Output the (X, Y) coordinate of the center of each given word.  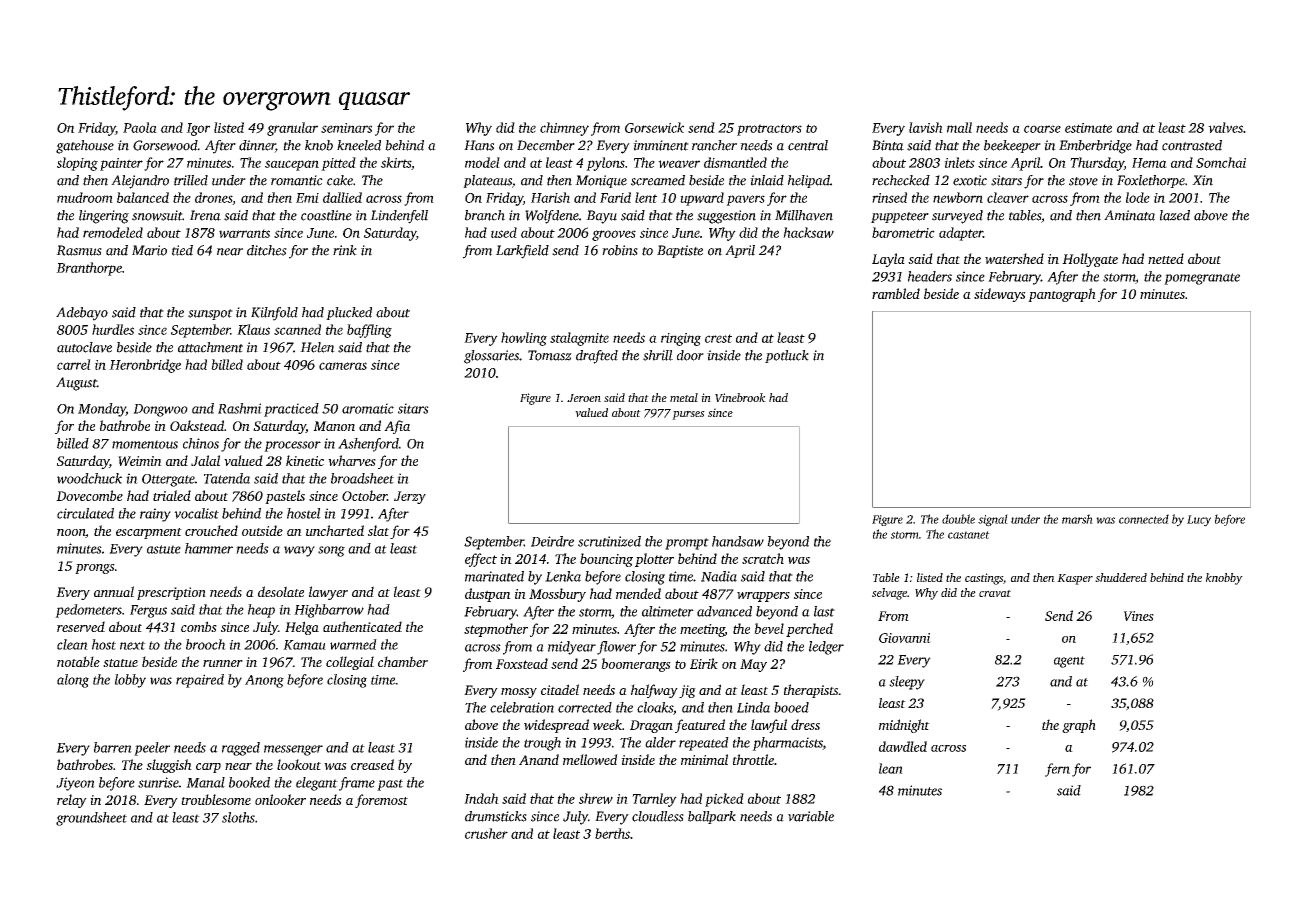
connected (1144, 519)
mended (638, 593)
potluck (787, 356)
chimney (564, 129)
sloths (238, 817)
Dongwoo (160, 410)
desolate (281, 591)
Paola (140, 127)
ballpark (712, 817)
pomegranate (1202, 279)
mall (959, 127)
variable (811, 816)
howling (524, 339)
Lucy (1199, 521)
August (76, 384)
